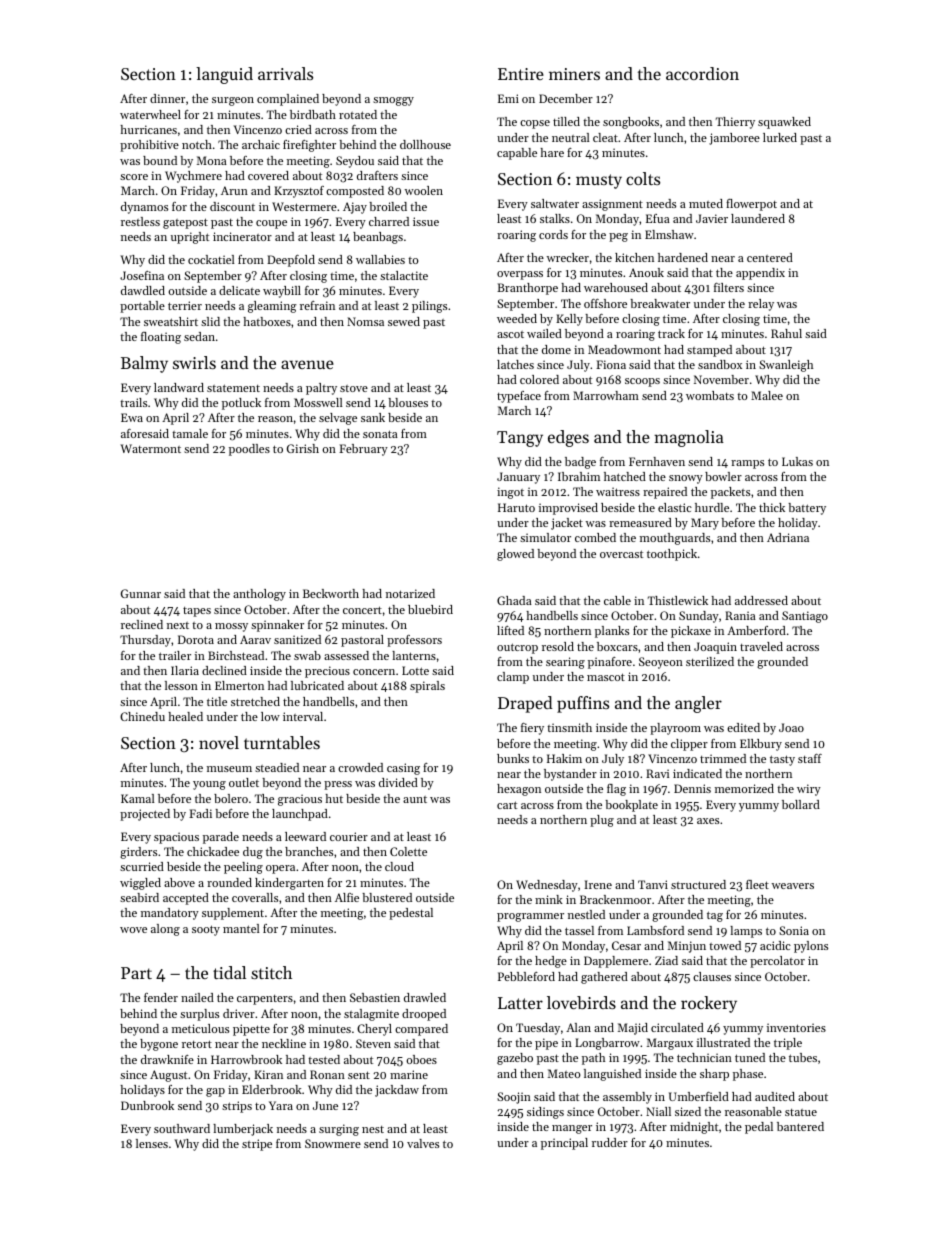 The image size is (952, 1233). Describe the element at coordinates (621, 554) in the page. I see `overcast` at that location.
